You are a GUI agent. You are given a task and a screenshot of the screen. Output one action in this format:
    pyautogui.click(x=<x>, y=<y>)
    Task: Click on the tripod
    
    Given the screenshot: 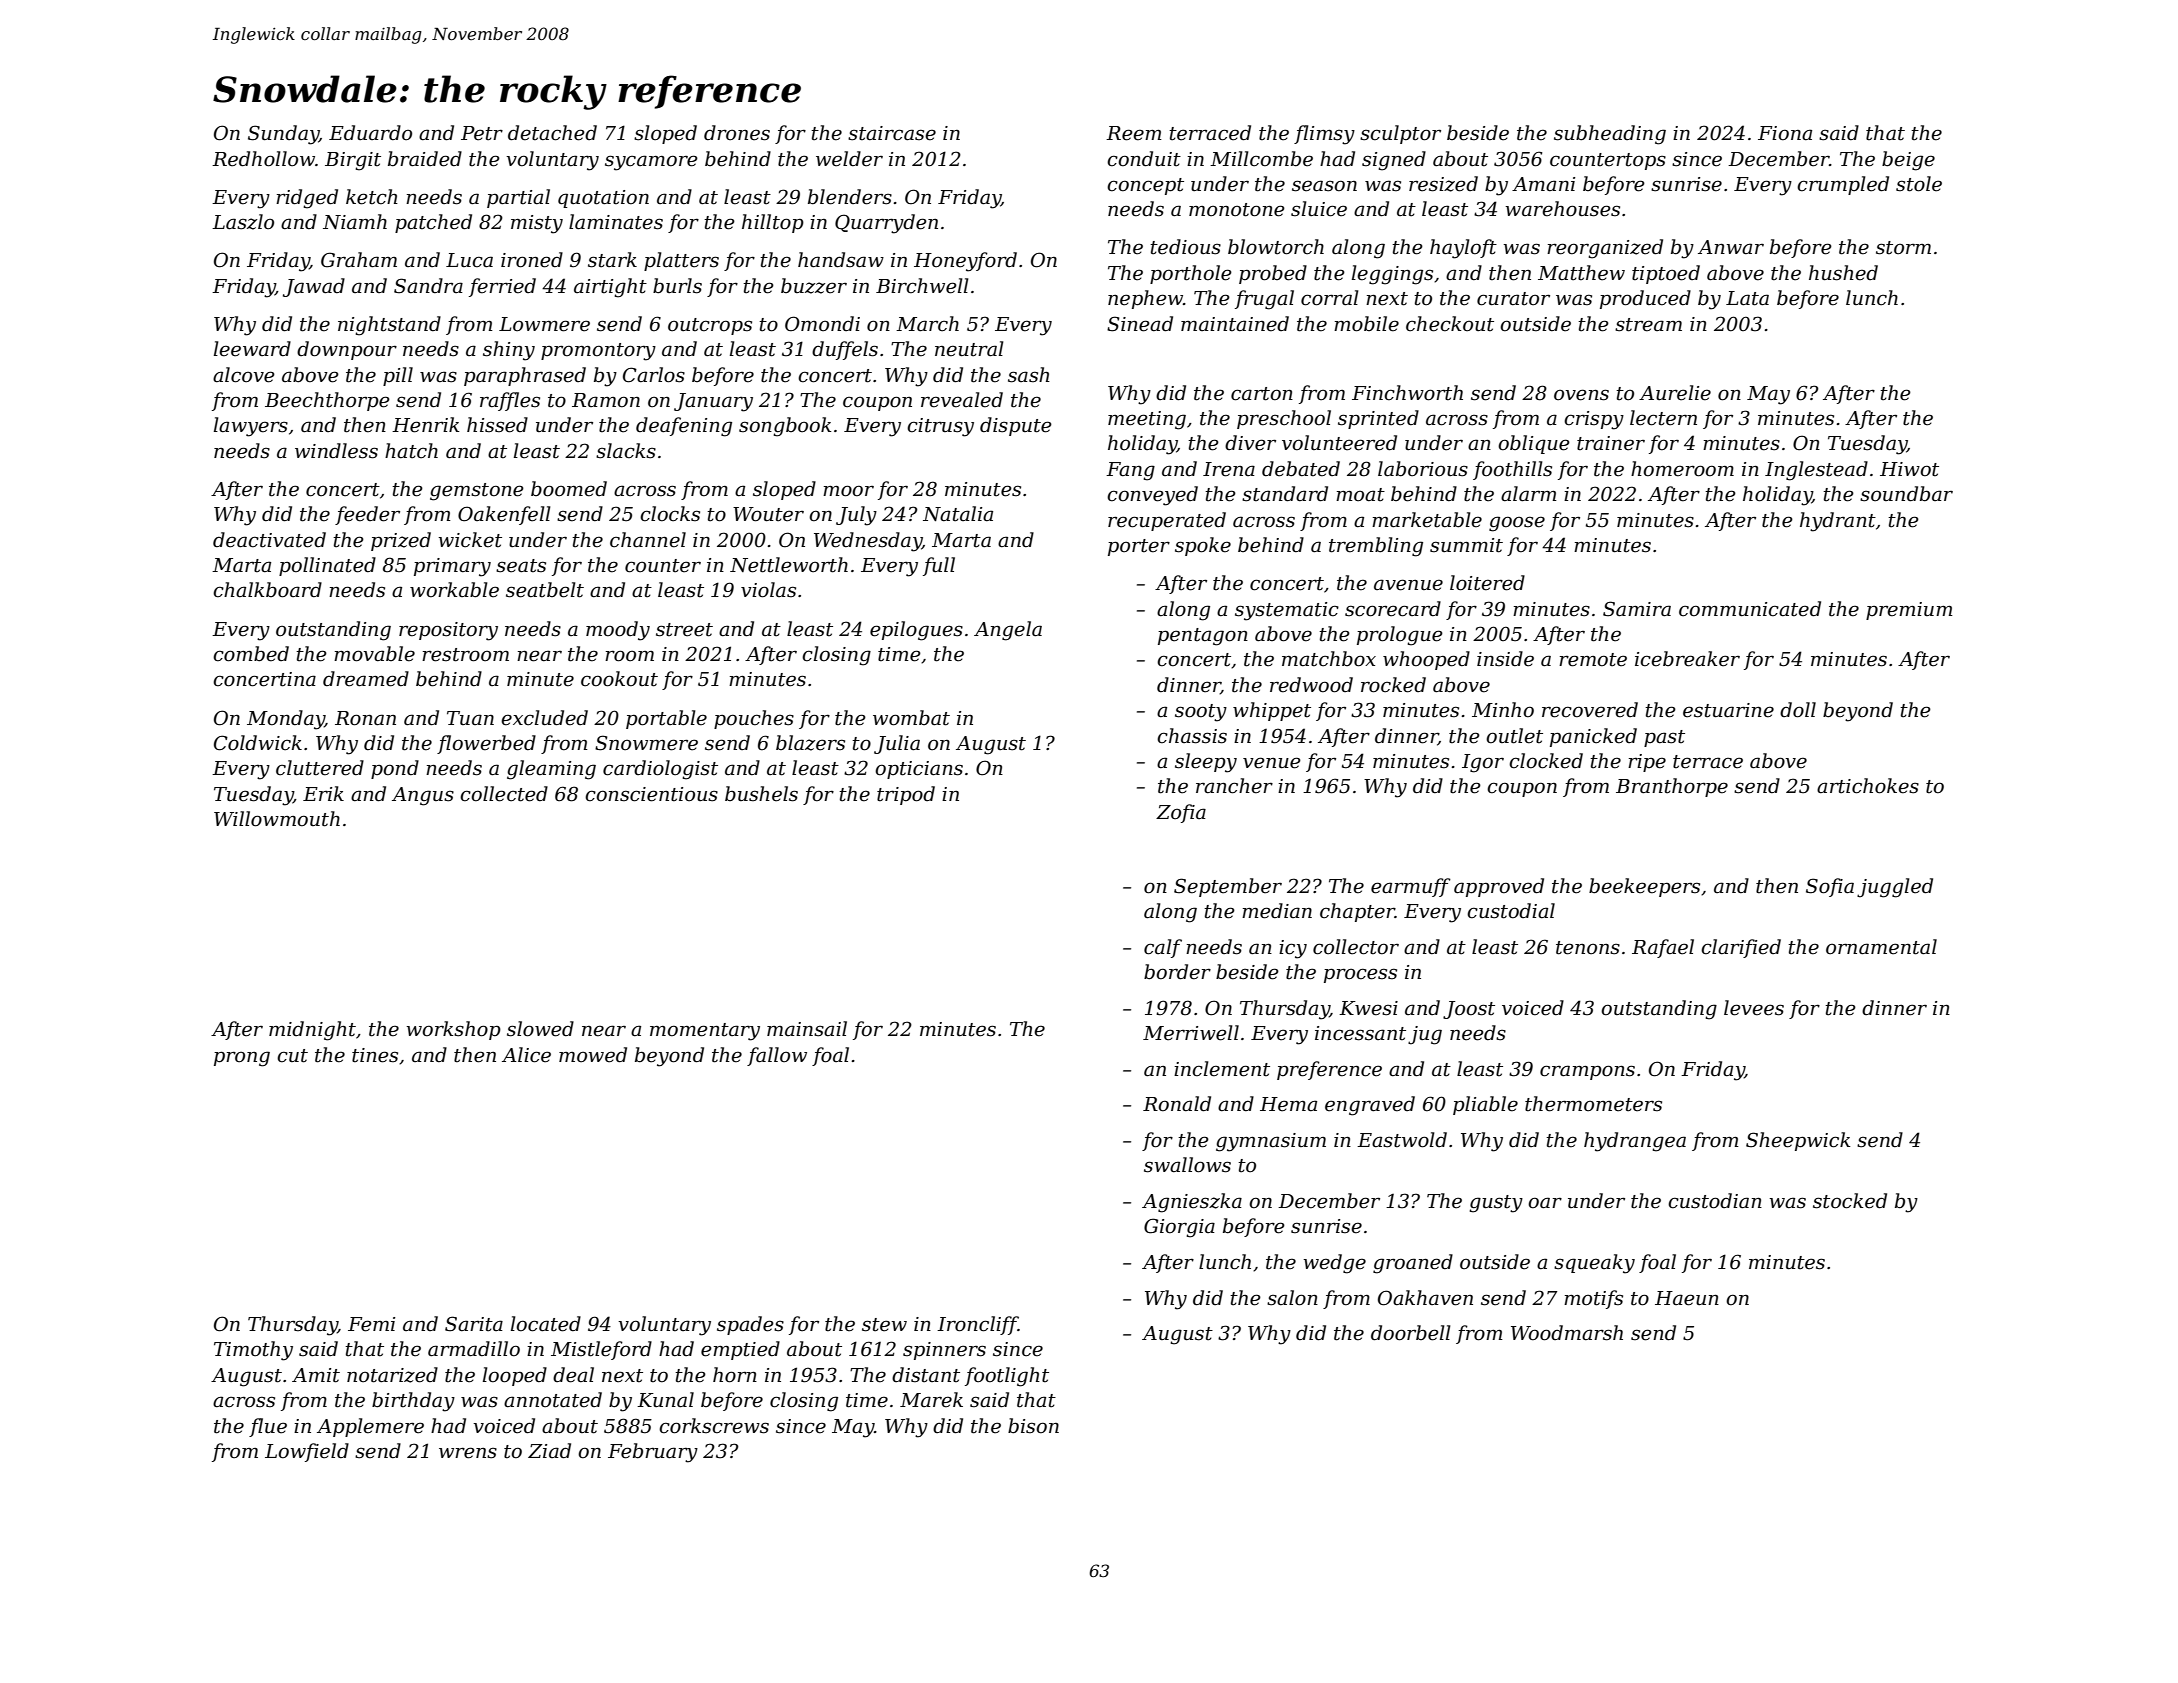 What is the action you would take?
    pyautogui.click(x=906, y=795)
